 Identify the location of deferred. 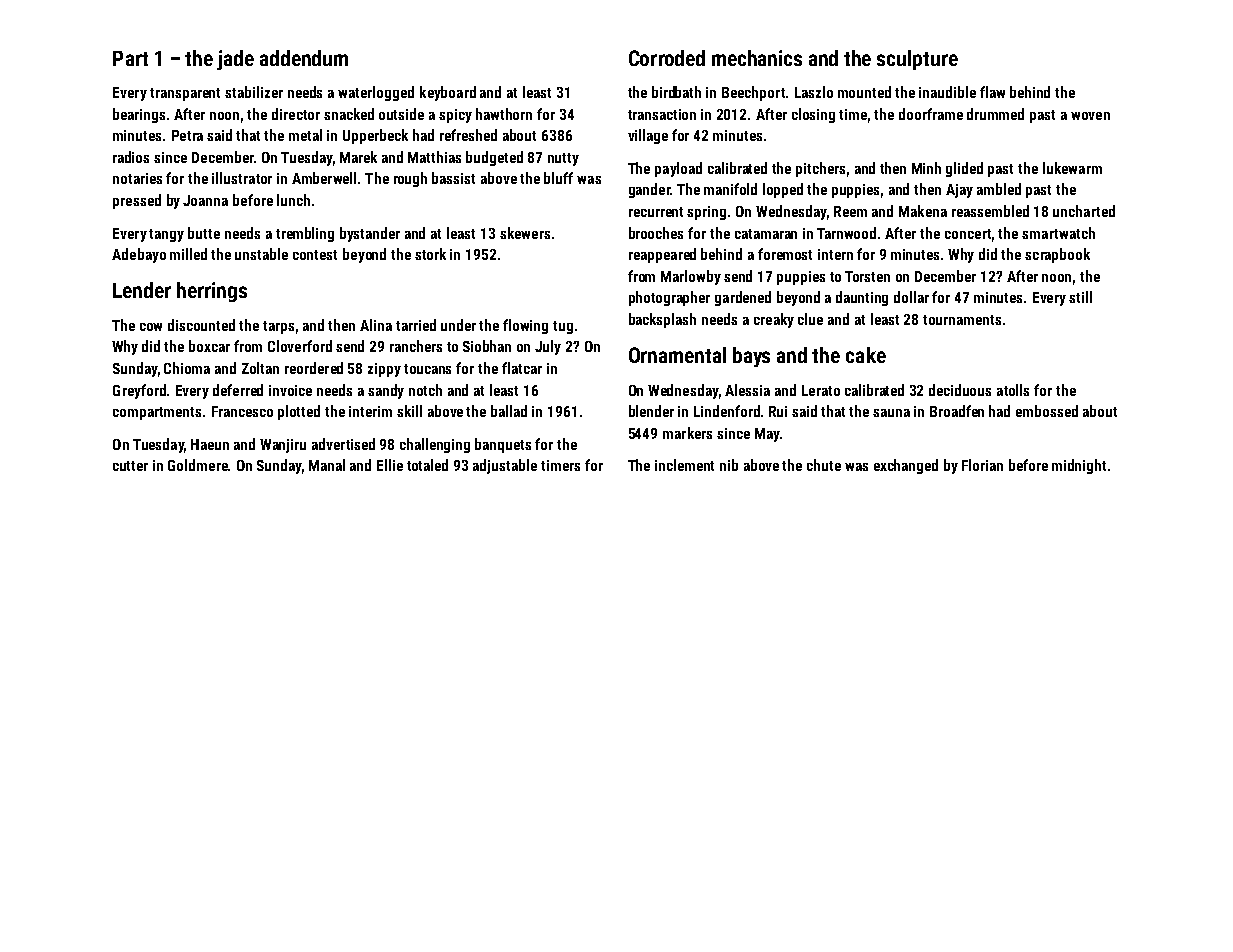
(238, 390).
